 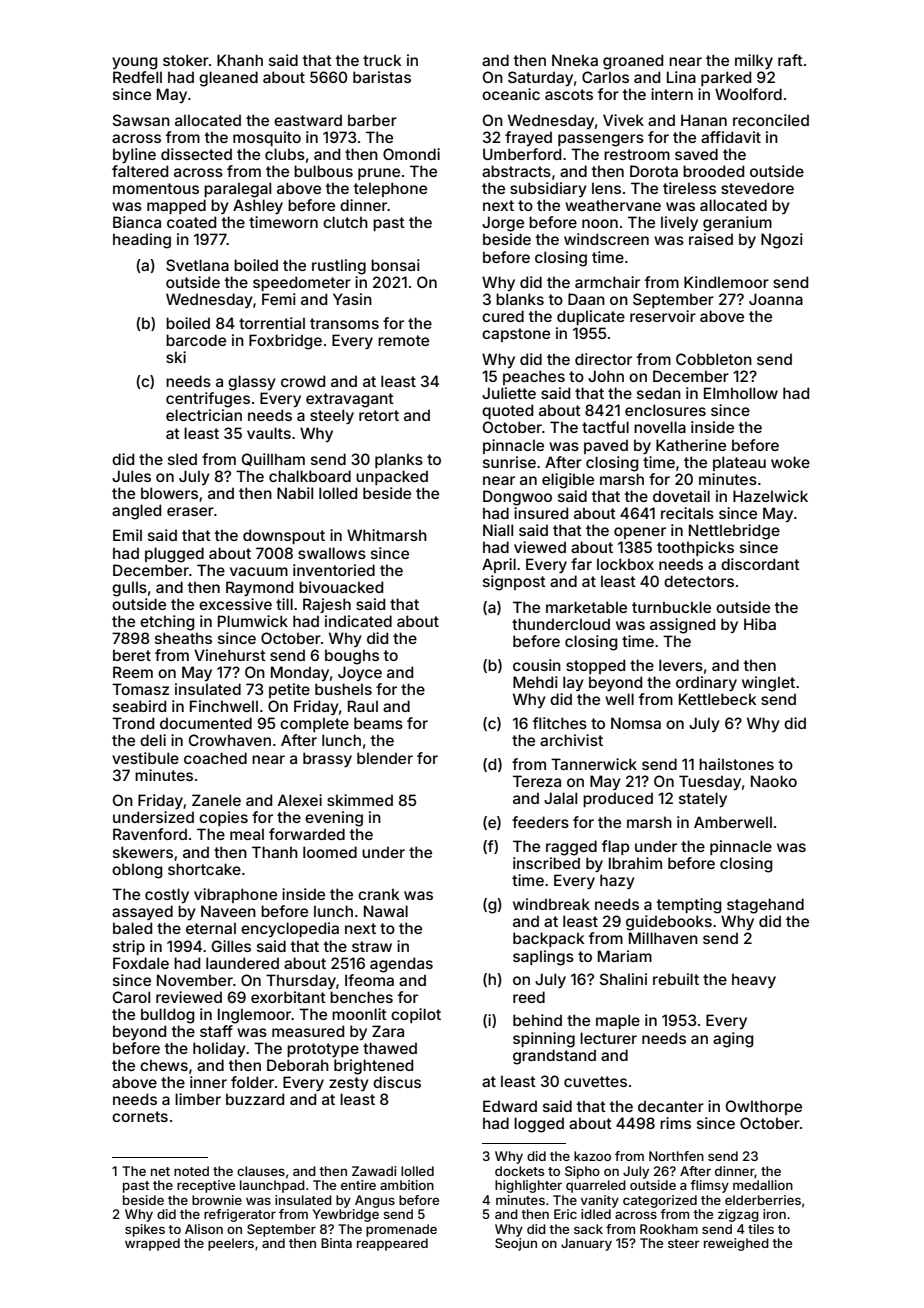 What do you see at coordinates (774, 781) in the image?
I see `Naoko` at bounding box center [774, 781].
